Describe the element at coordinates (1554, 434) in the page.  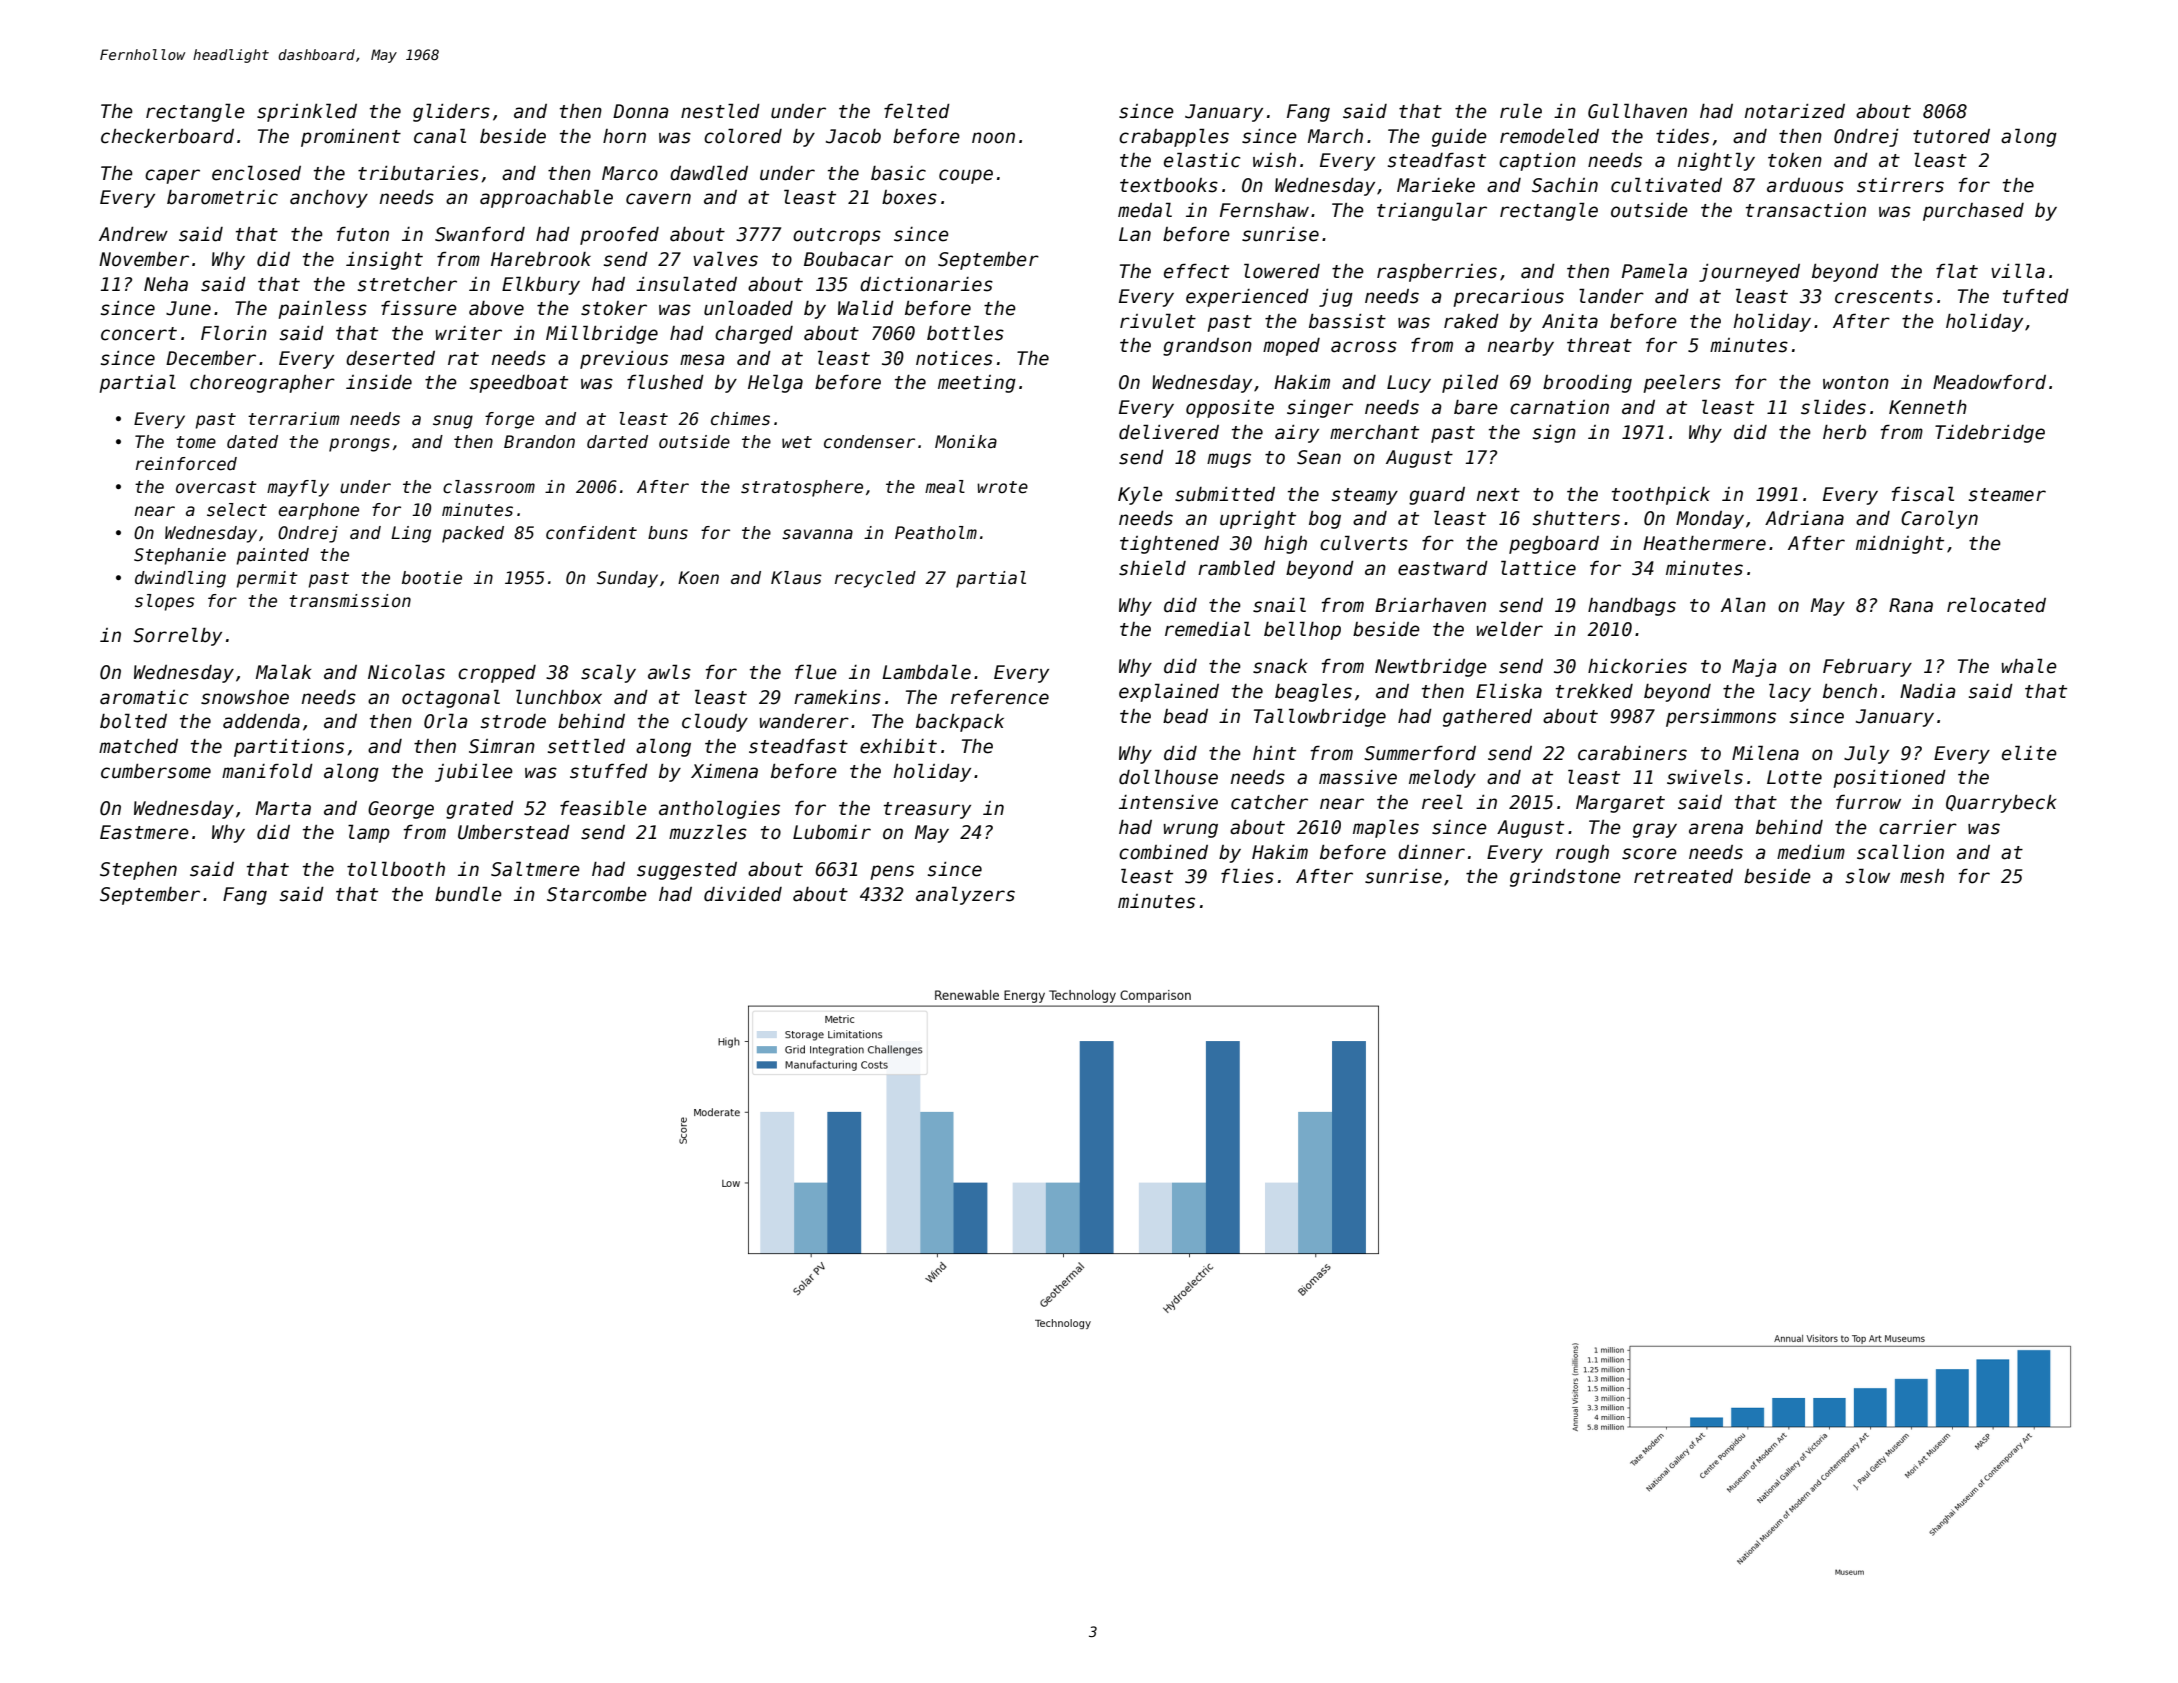
I see `sign` at that location.
